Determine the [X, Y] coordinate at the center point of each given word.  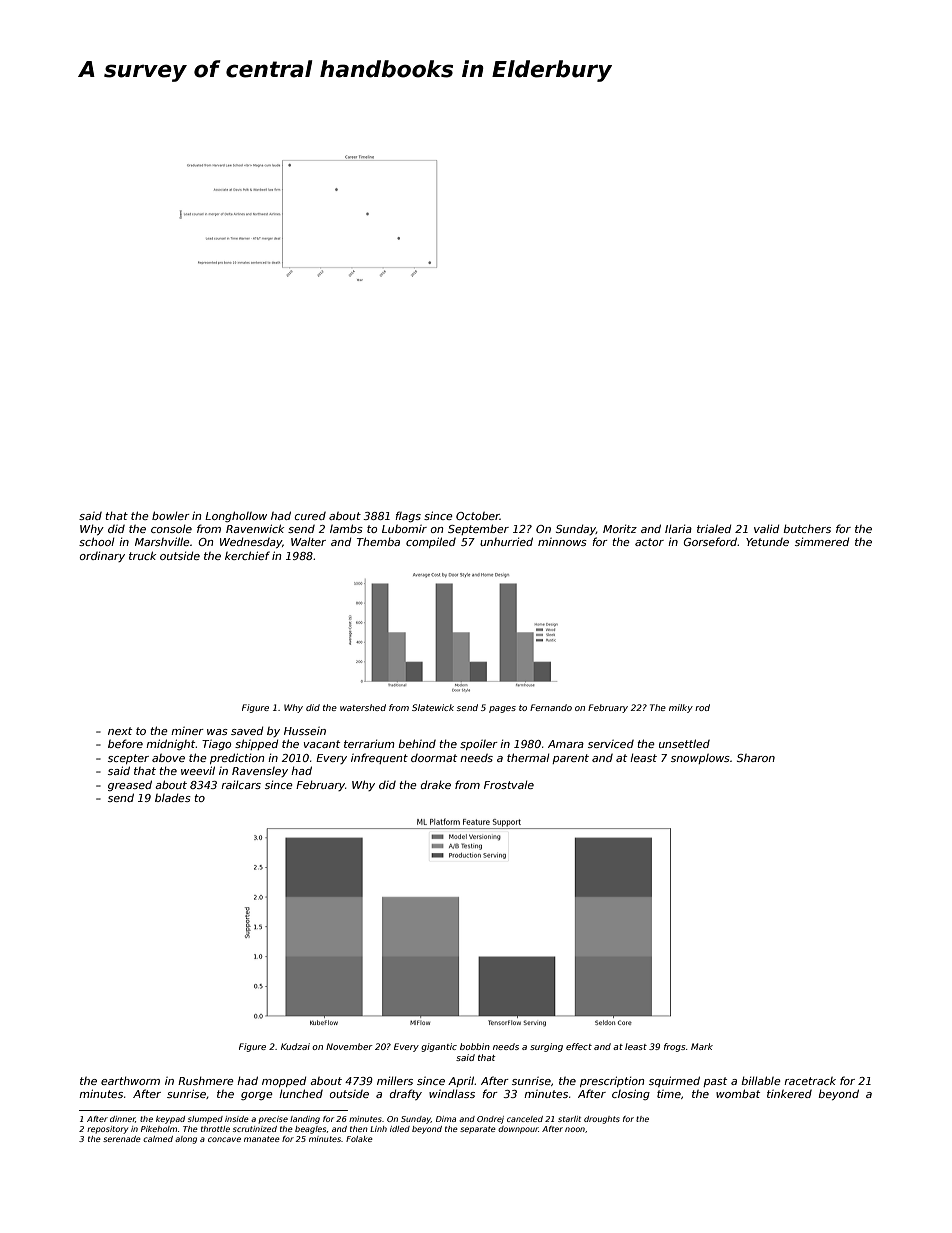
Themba [378, 541]
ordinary [102, 556]
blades [173, 797]
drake [436, 784]
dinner [123, 1119]
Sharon [756, 758]
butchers [807, 528]
